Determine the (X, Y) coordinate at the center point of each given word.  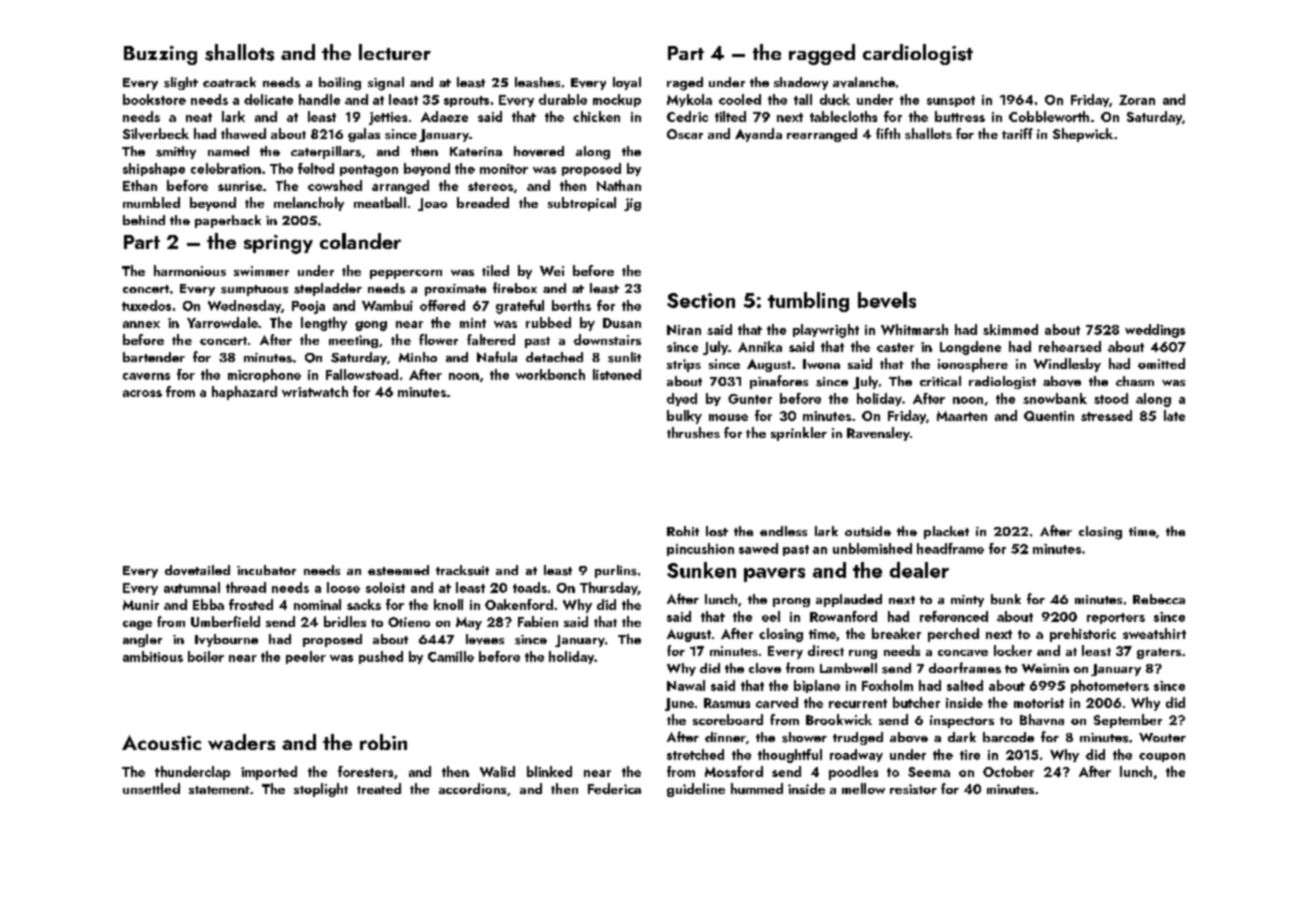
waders (241, 742)
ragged (822, 54)
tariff (1017, 133)
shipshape (154, 169)
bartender (154, 357)
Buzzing (160, 55)
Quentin (1049, 416)
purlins (616, 571)
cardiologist (918, 54)
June (679, 704)
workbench (550, 374)
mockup (617, 100)
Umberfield (225, 621)
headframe (950, 548)
